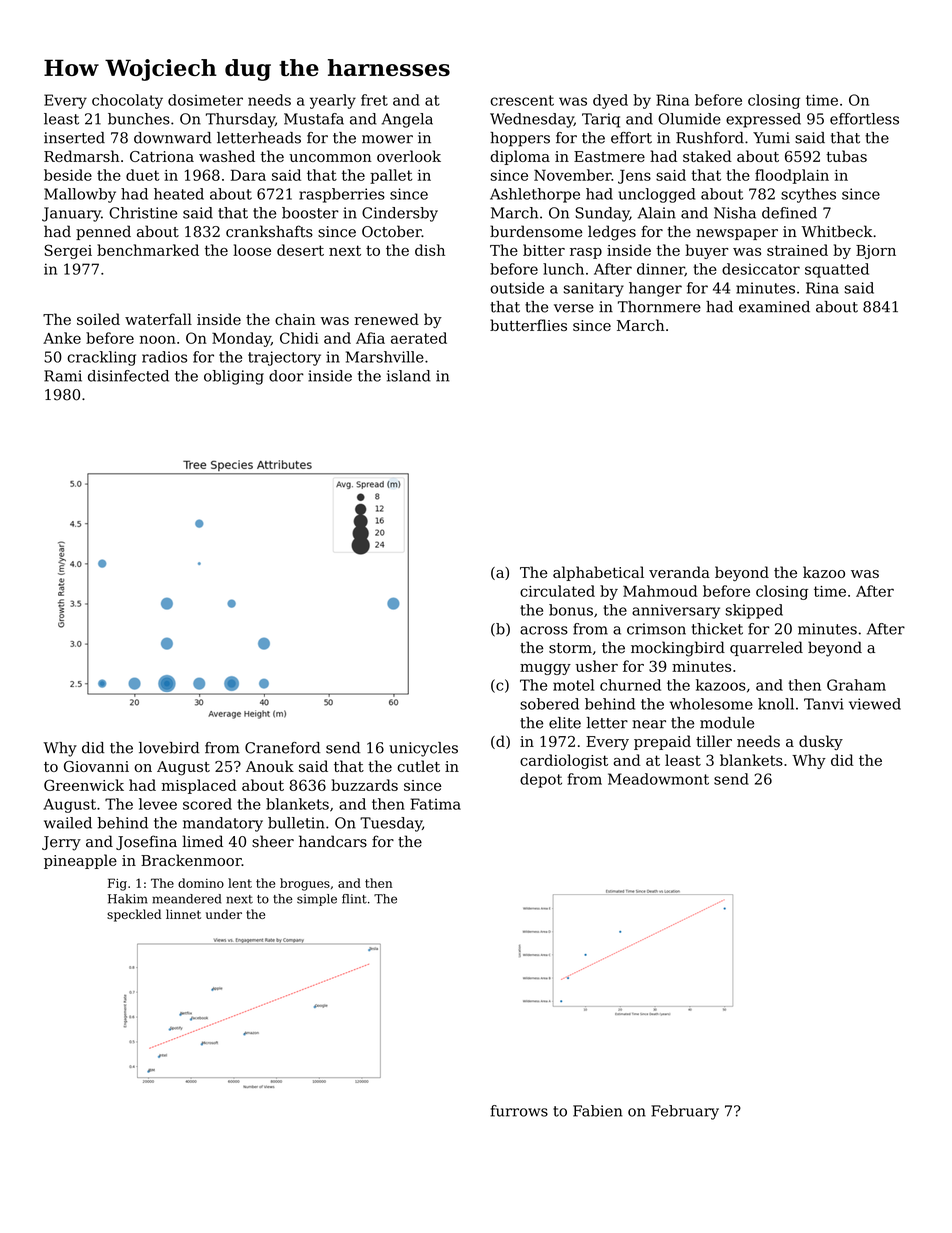 The image size is (952, 1233). I want to click on flint, so click(354, 899).
